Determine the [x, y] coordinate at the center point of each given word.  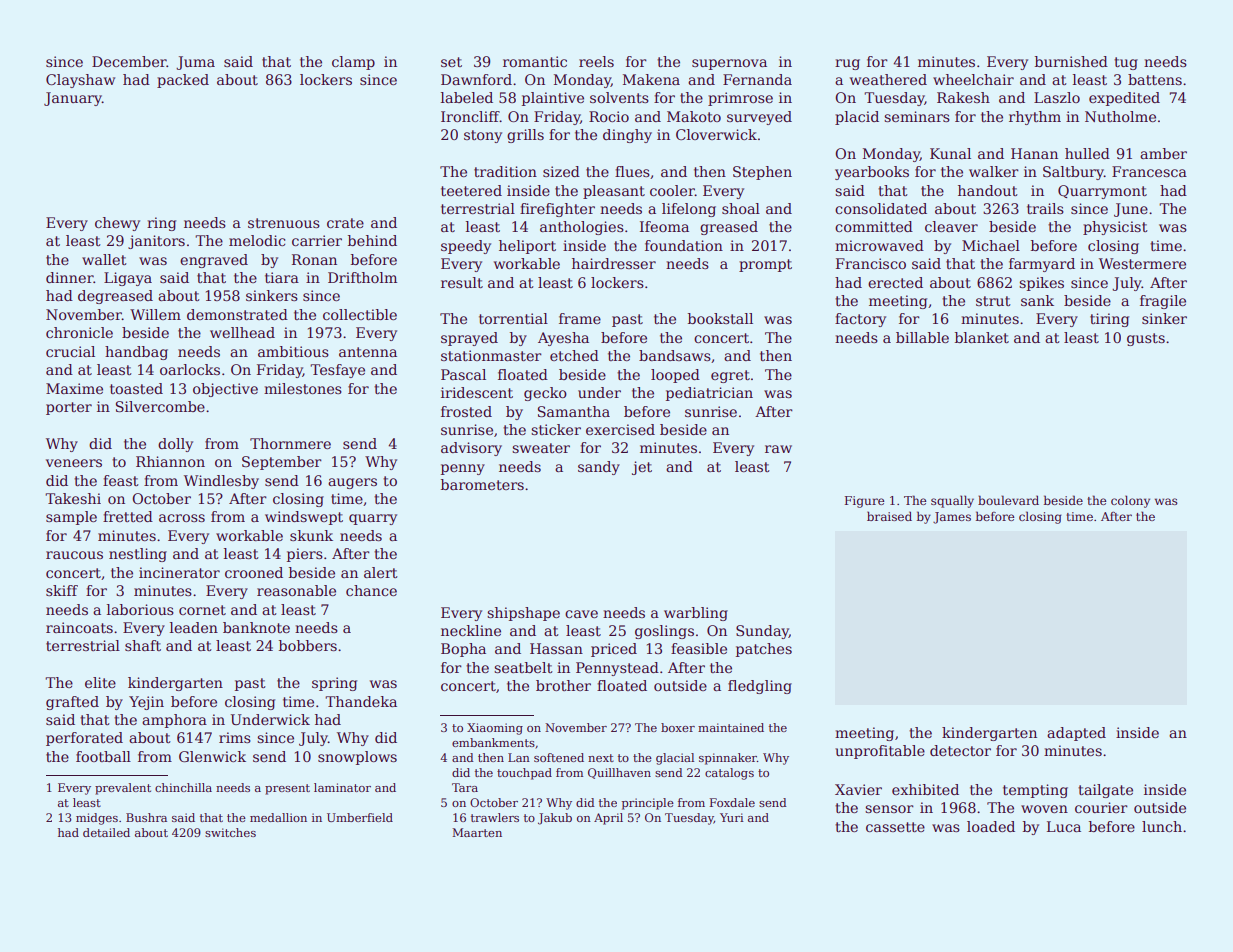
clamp [353, 63]
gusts [1146, 339]
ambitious [293, 351]
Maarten [477, 832]
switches [230, 832]
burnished [1071, 61]
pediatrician [709, 394]
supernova [729, 64]
